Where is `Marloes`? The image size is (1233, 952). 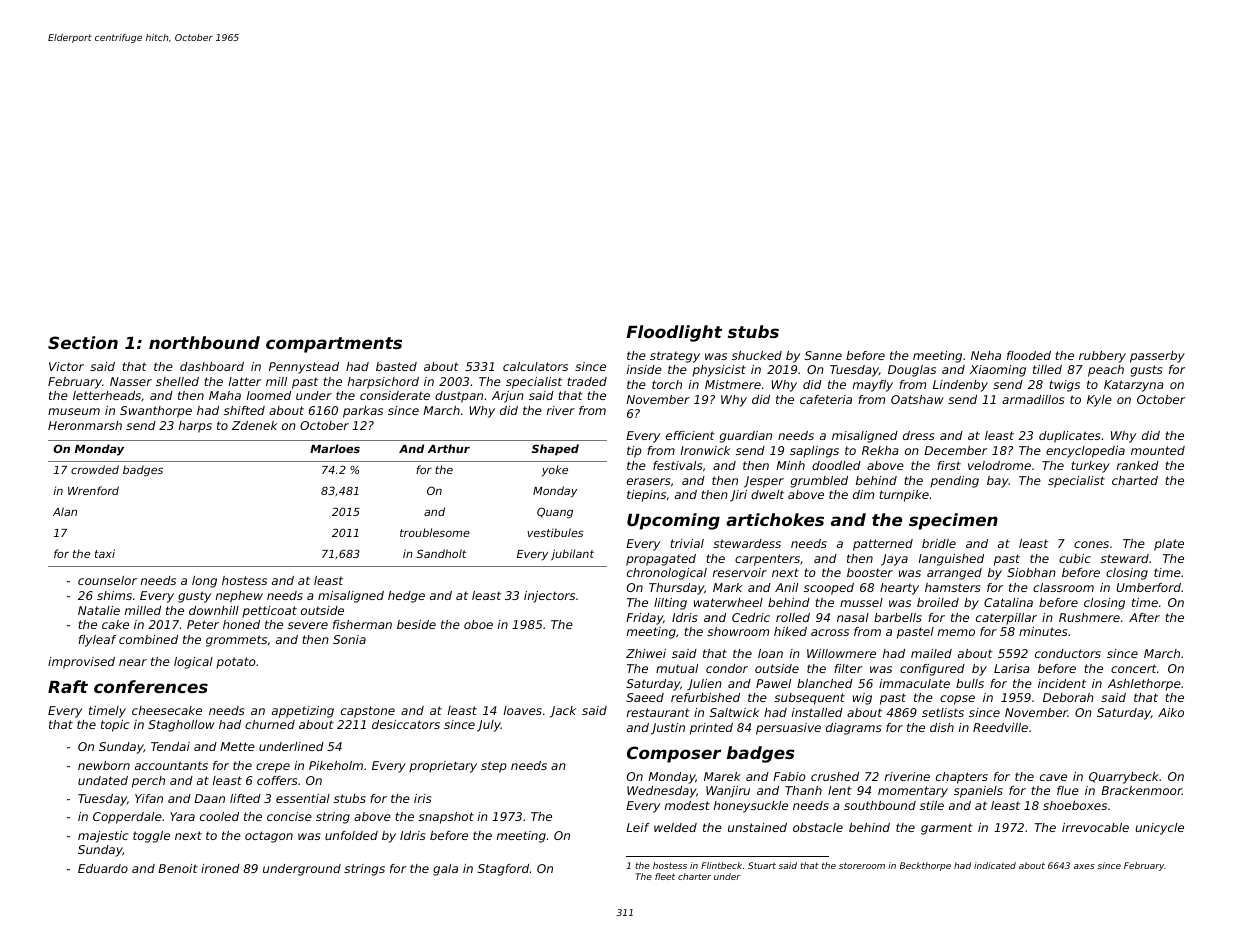
Marloes is located at coordinates (335, 448).
